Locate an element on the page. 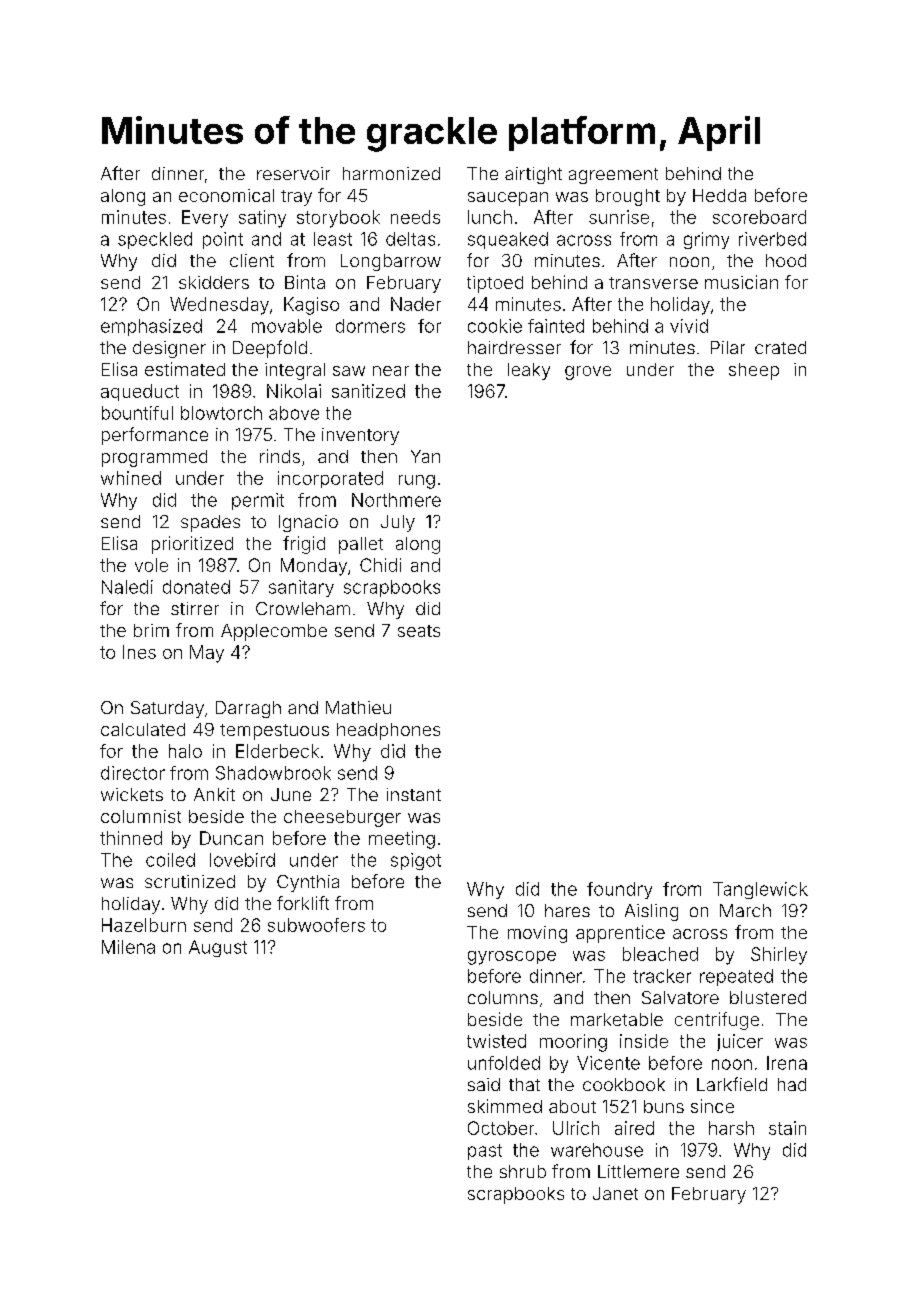 The width and height of the image is (908, 1316). saucepan is located at coordinates (508, 199).
